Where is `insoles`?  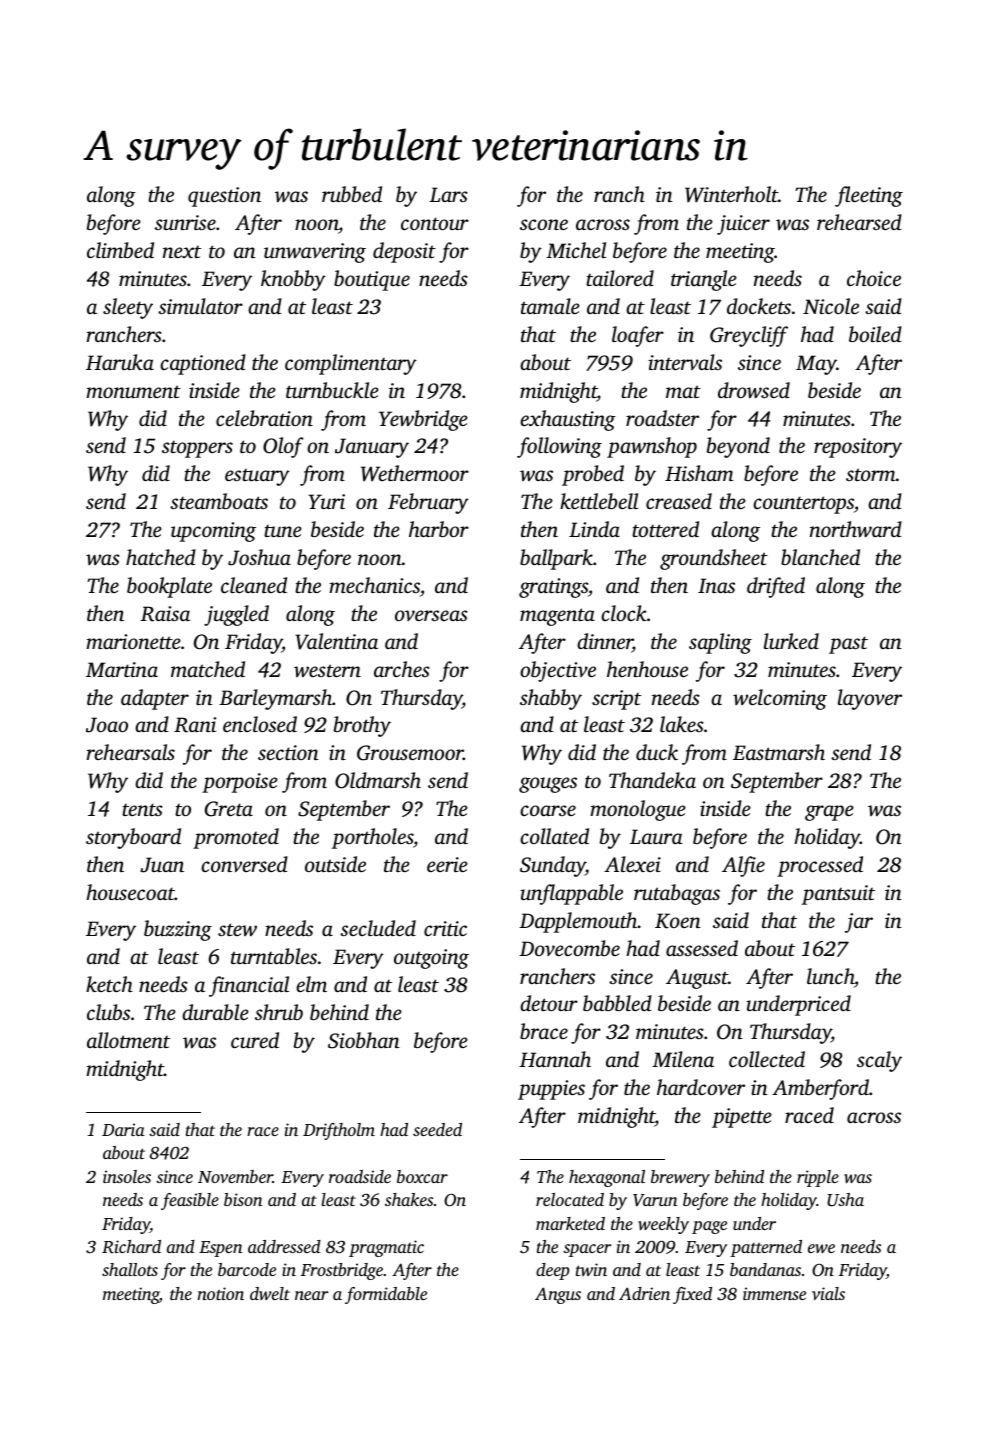
insoles is located at coordinates (127, 1176).
